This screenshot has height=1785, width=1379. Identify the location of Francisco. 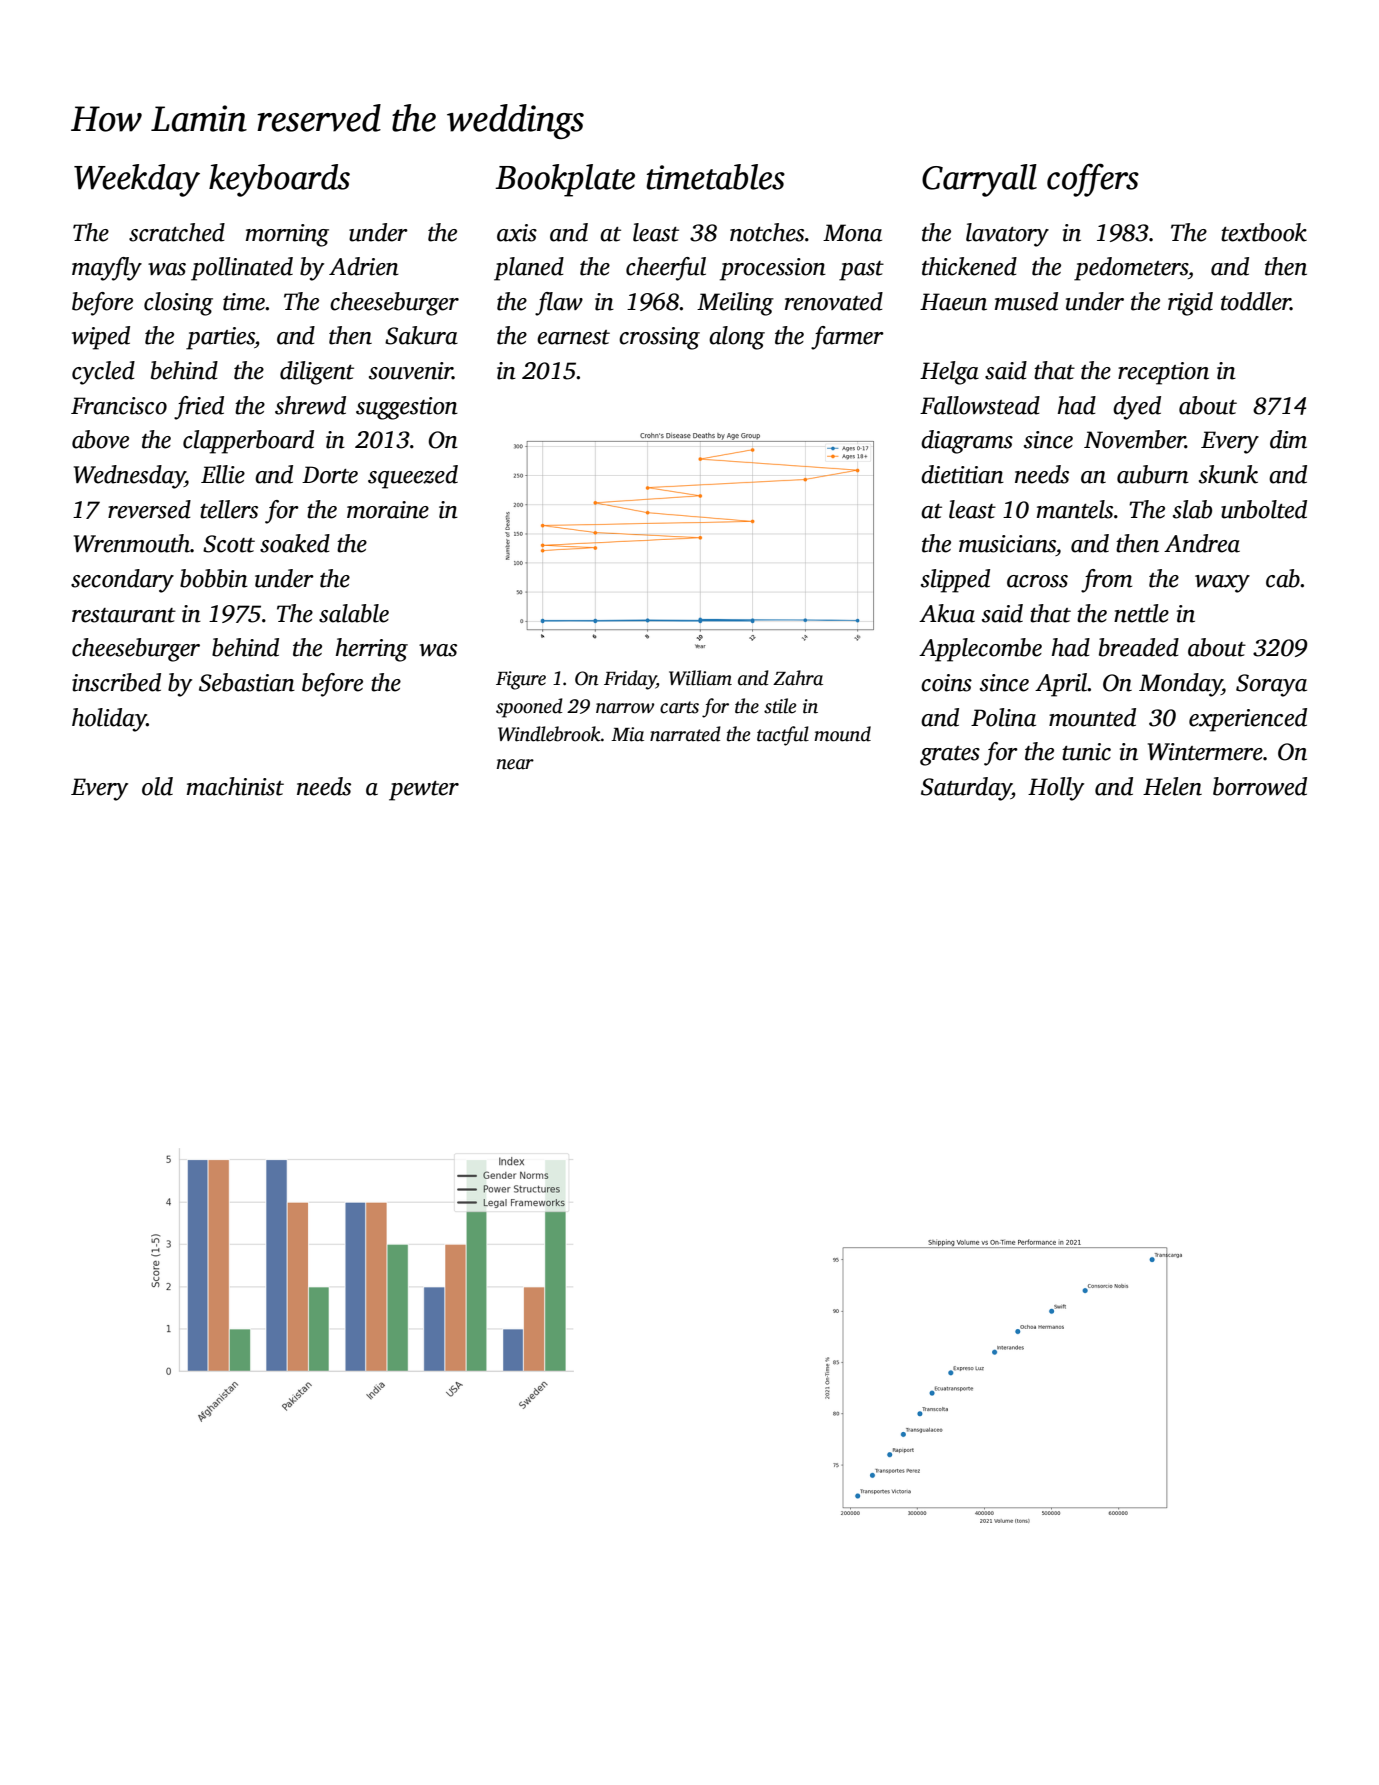
(119, 406).
